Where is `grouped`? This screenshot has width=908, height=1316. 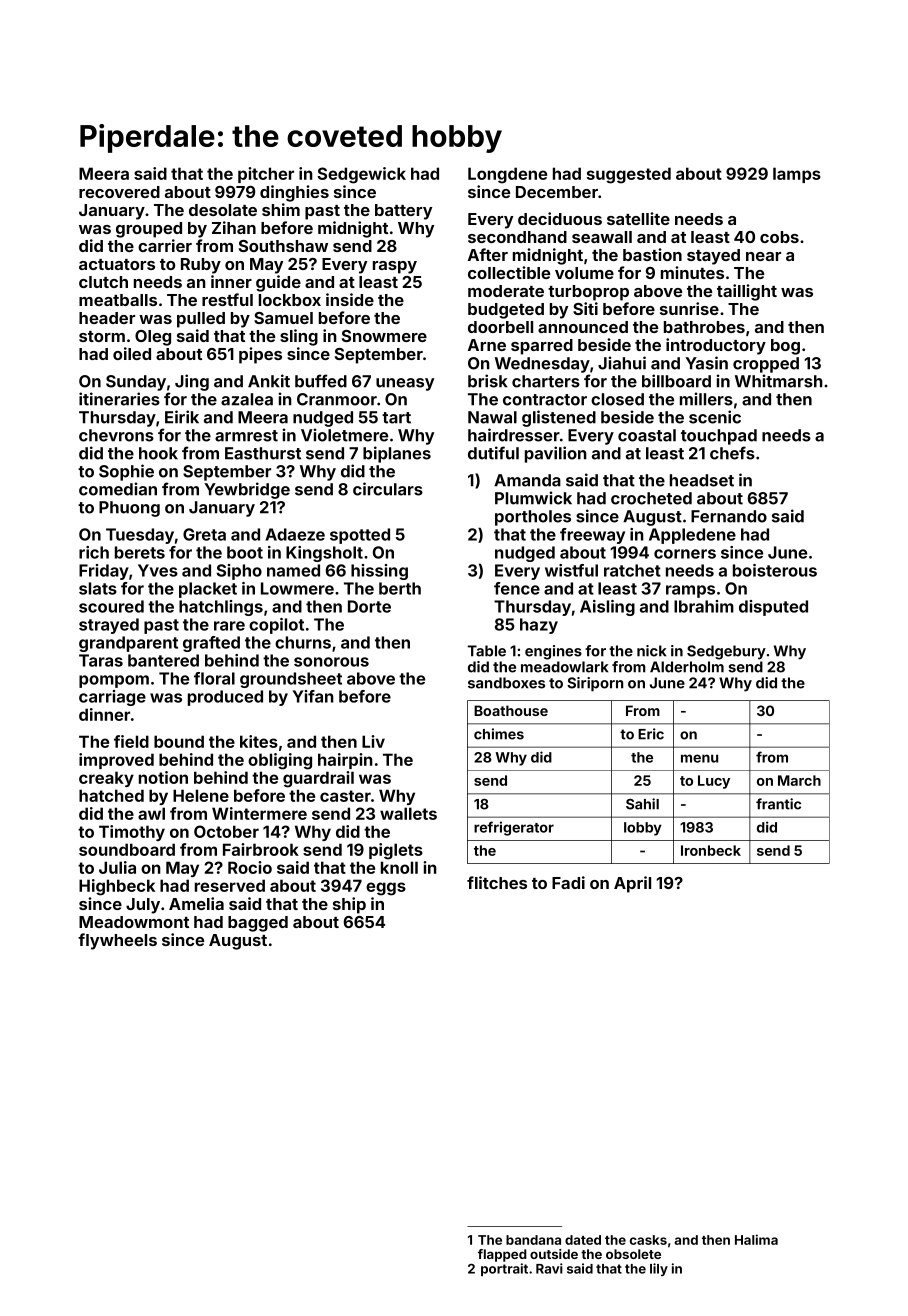 grouped is located at coordinates (149, 230).
